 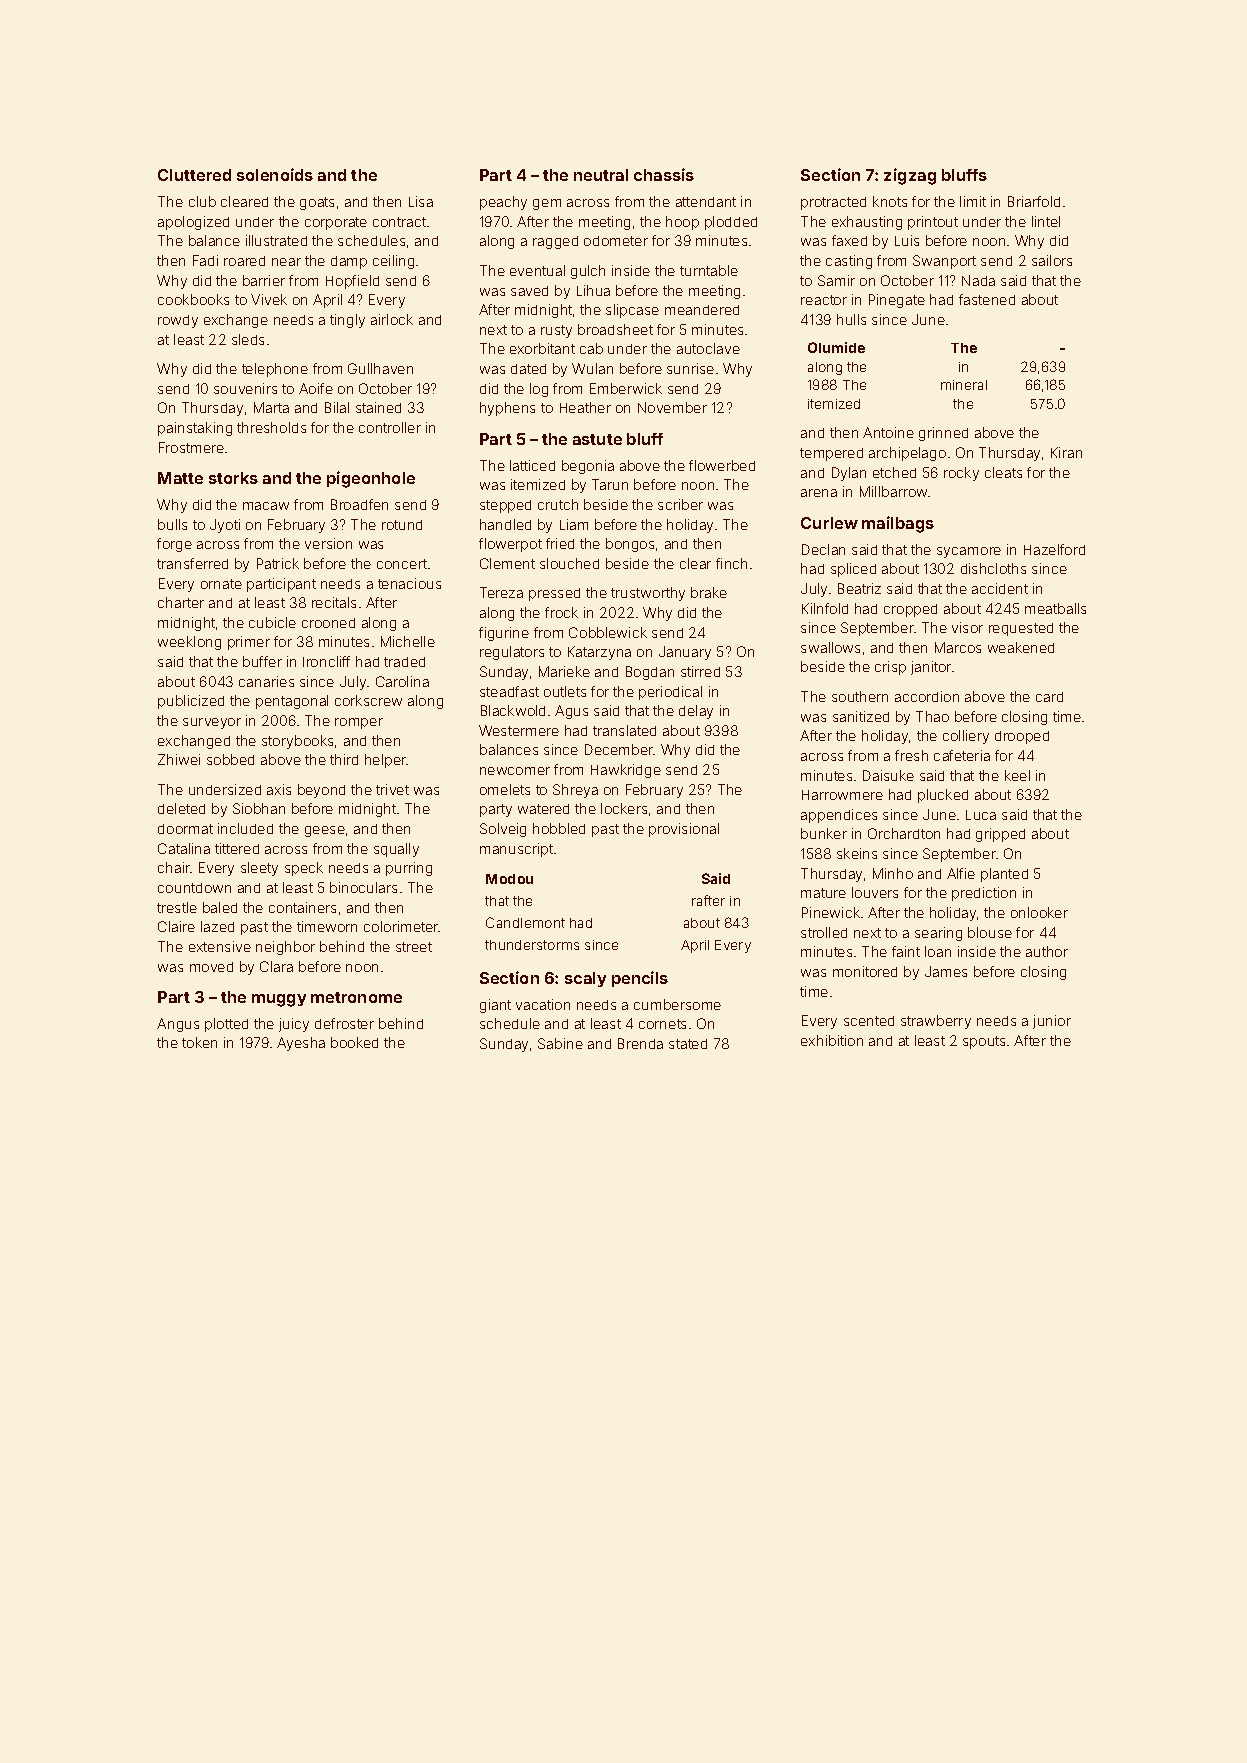 What do you see at coordinates (181, 808) in the page?
I see `deleted` at bounding box center [181, 808].
